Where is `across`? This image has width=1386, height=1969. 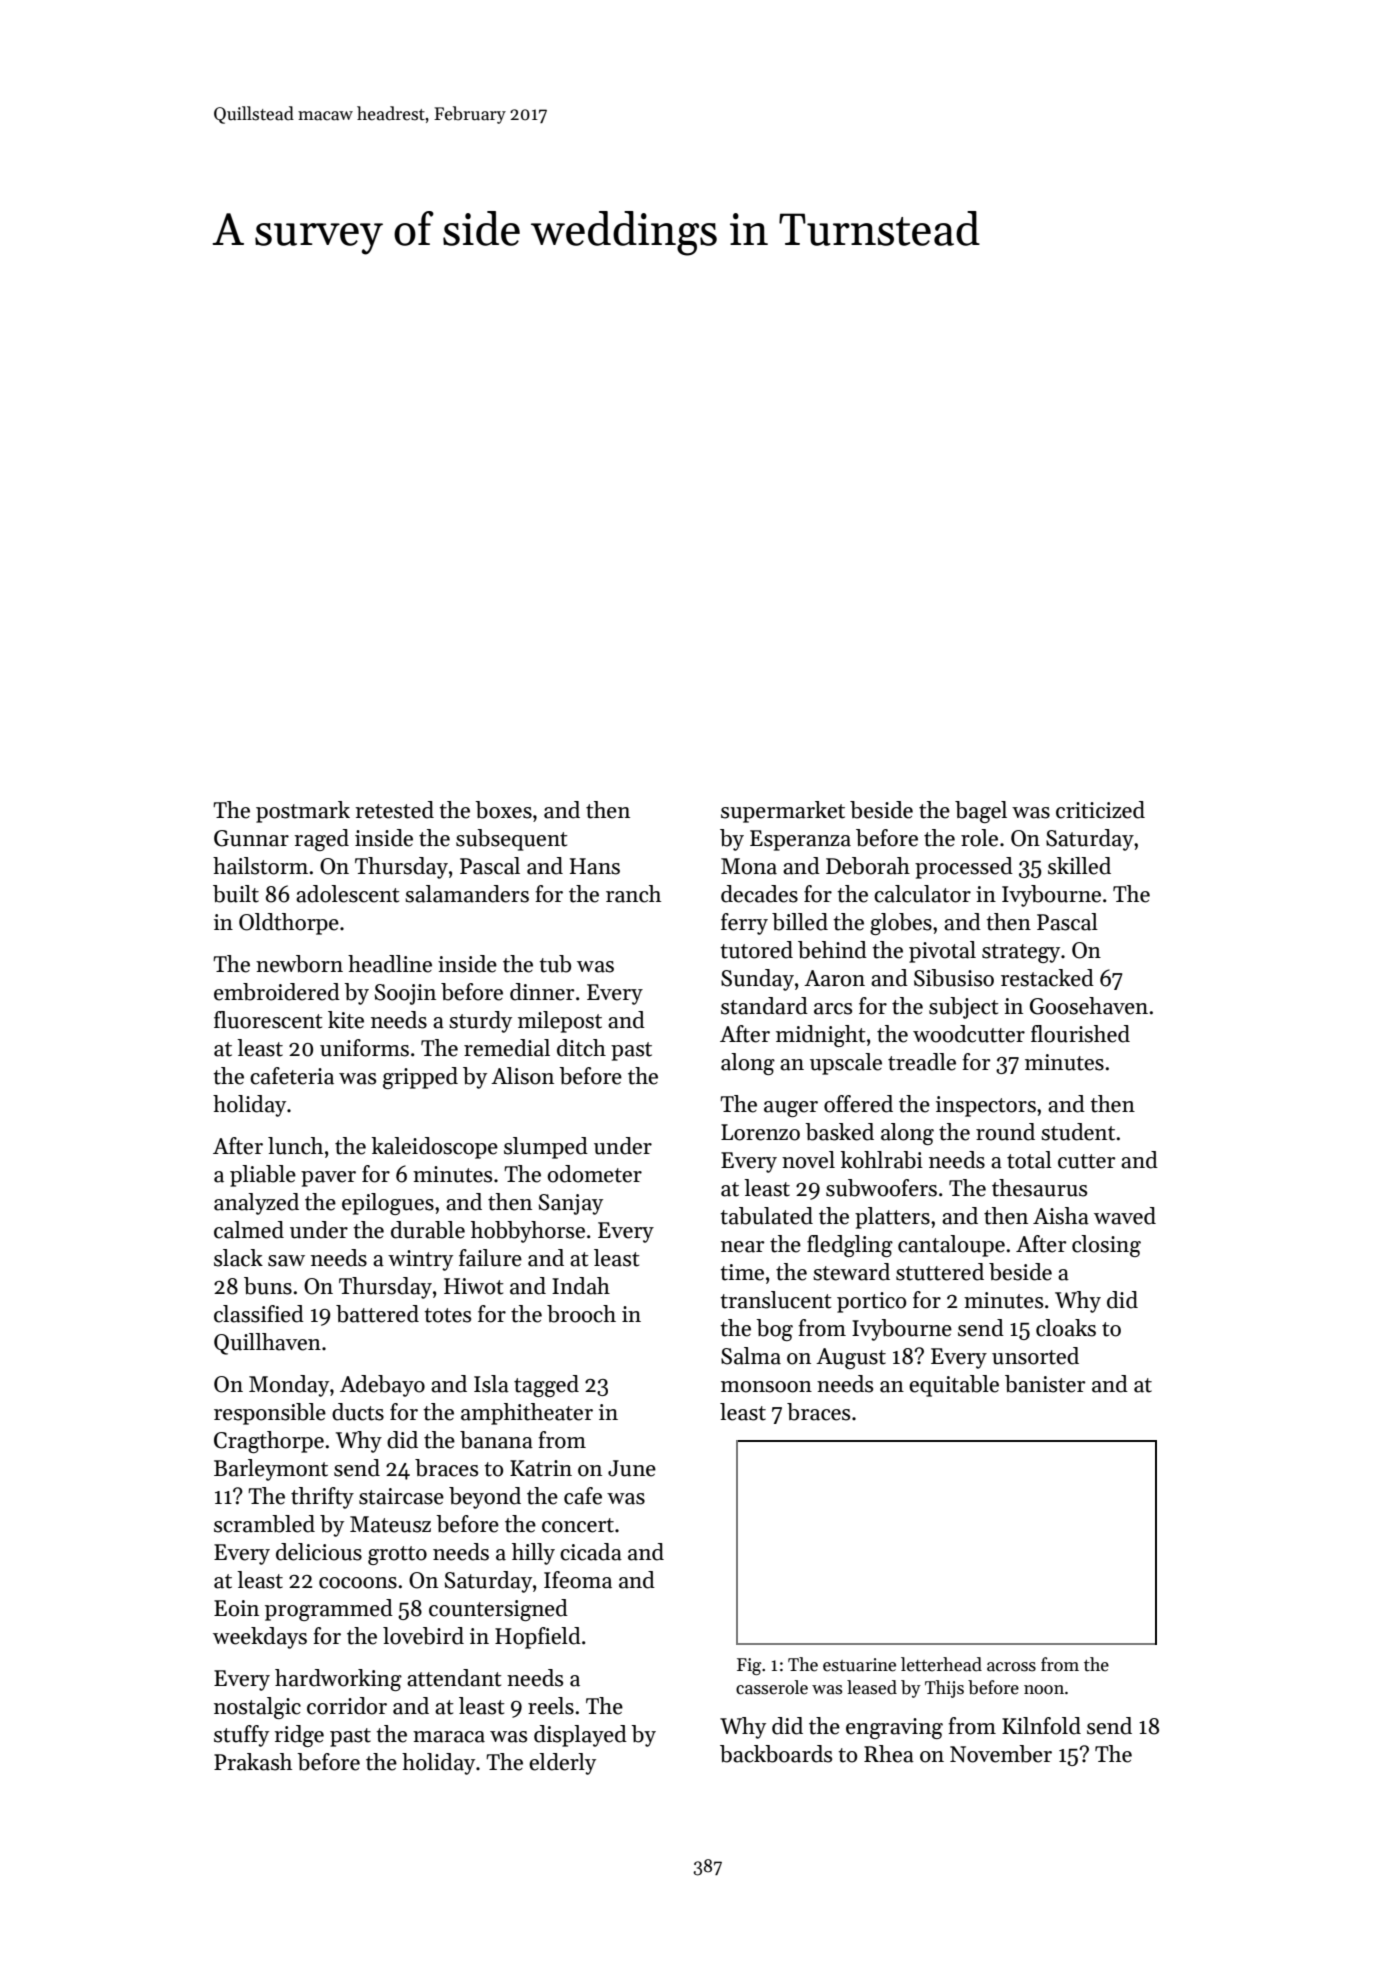
across is located at coordinates (1011, 1667).
